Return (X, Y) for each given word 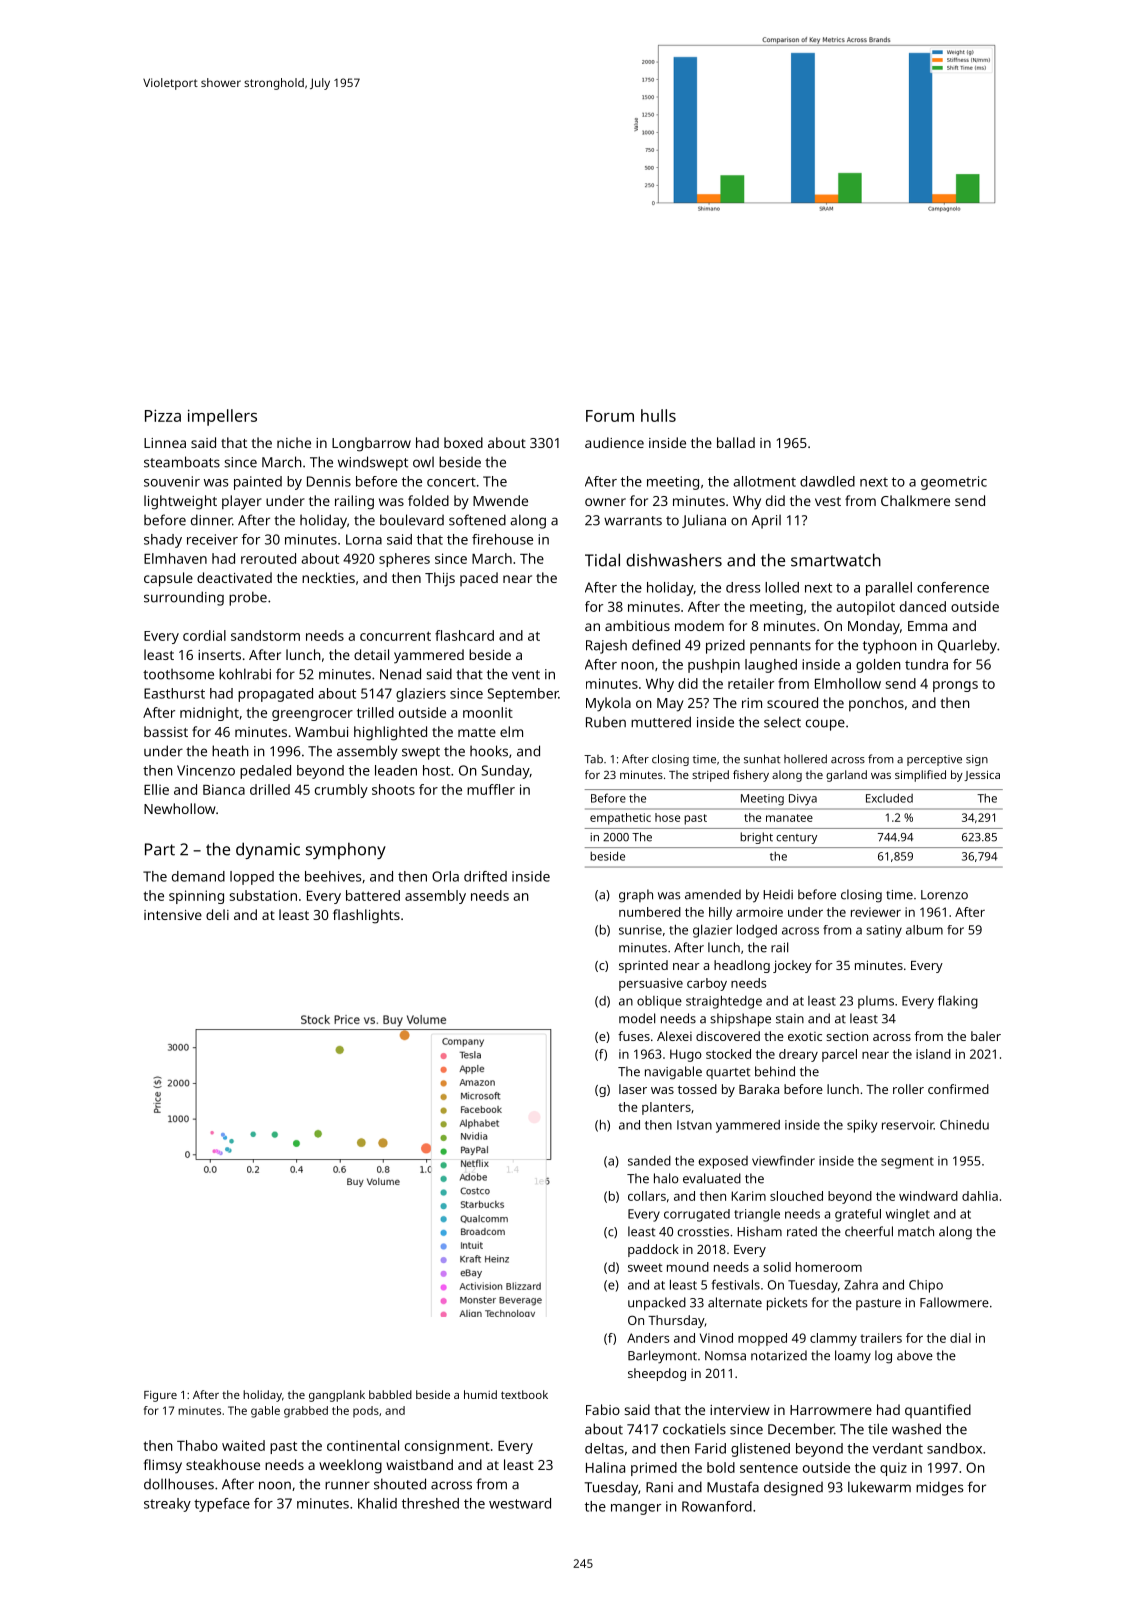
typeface (222, 1505)
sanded (649, 1161)
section (847, 1036)
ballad (736, 442)
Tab (593, 759)
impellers (222, 417)
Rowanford (717, 1506)
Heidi (778, 894)
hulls (658, 415)
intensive (173, 915)
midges (939, 1488)
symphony (346, 851)
